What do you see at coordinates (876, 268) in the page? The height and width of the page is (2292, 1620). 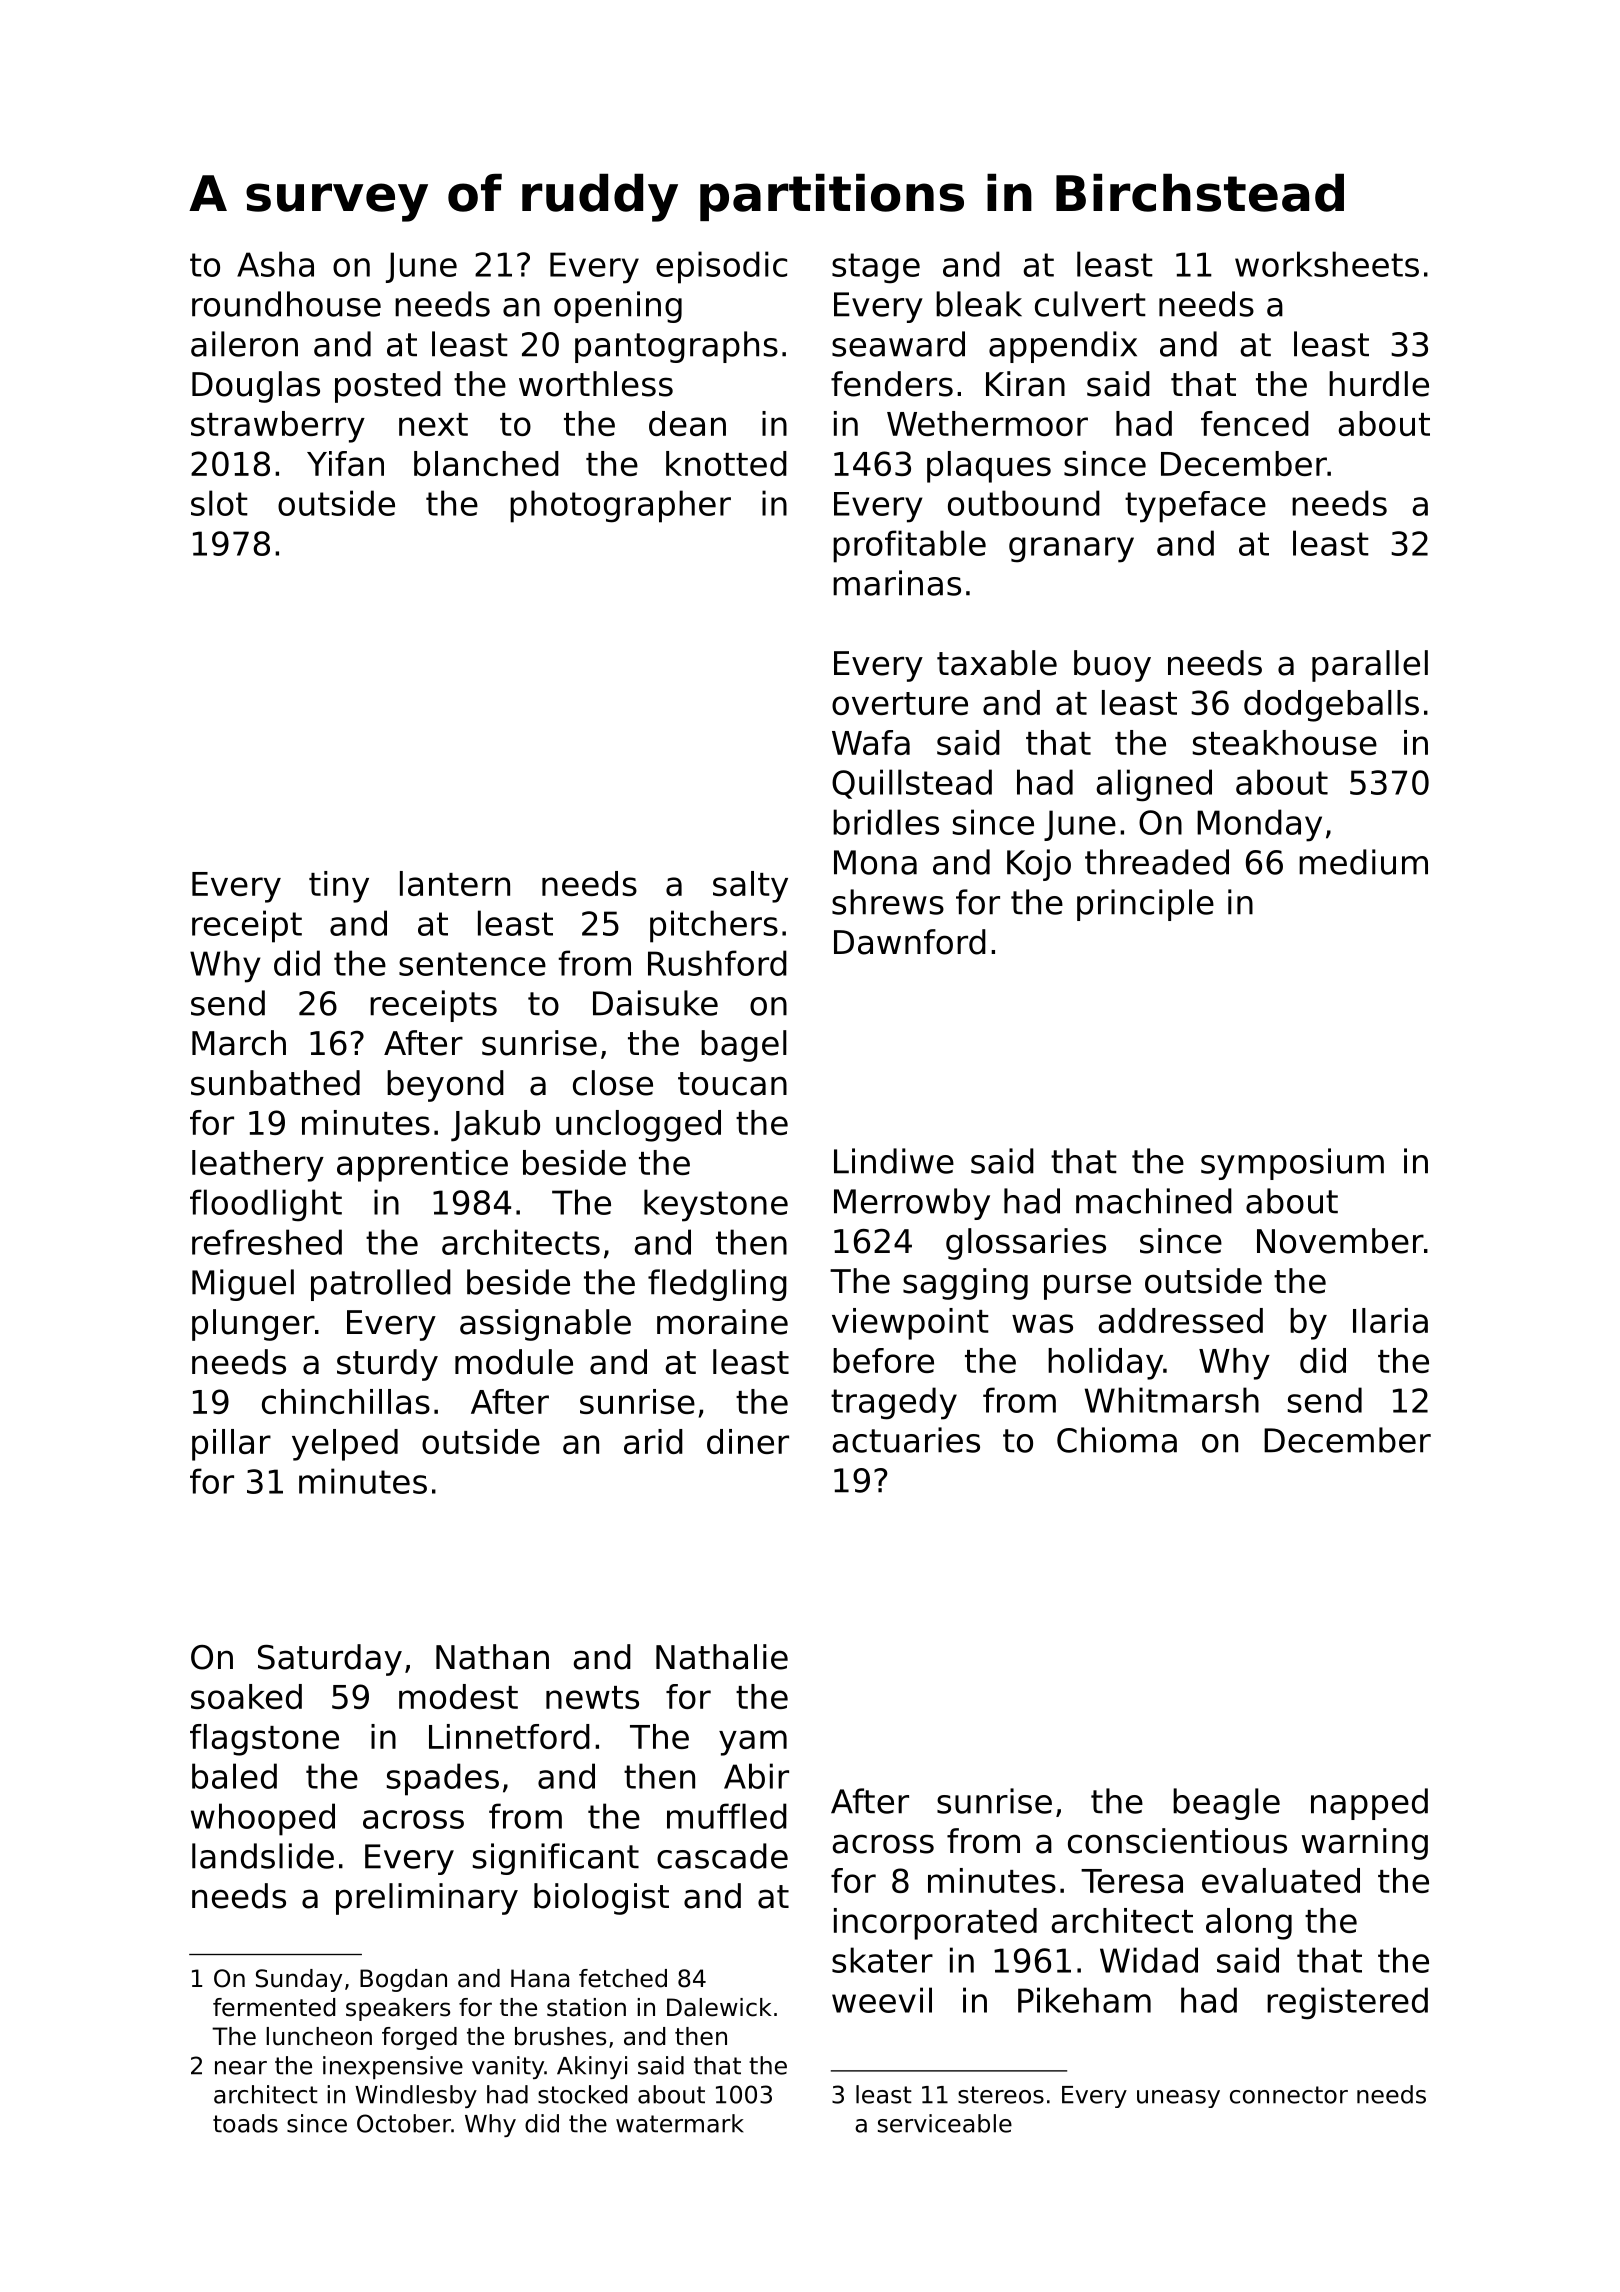 I see `stage` at bounding box center [876, 268].
